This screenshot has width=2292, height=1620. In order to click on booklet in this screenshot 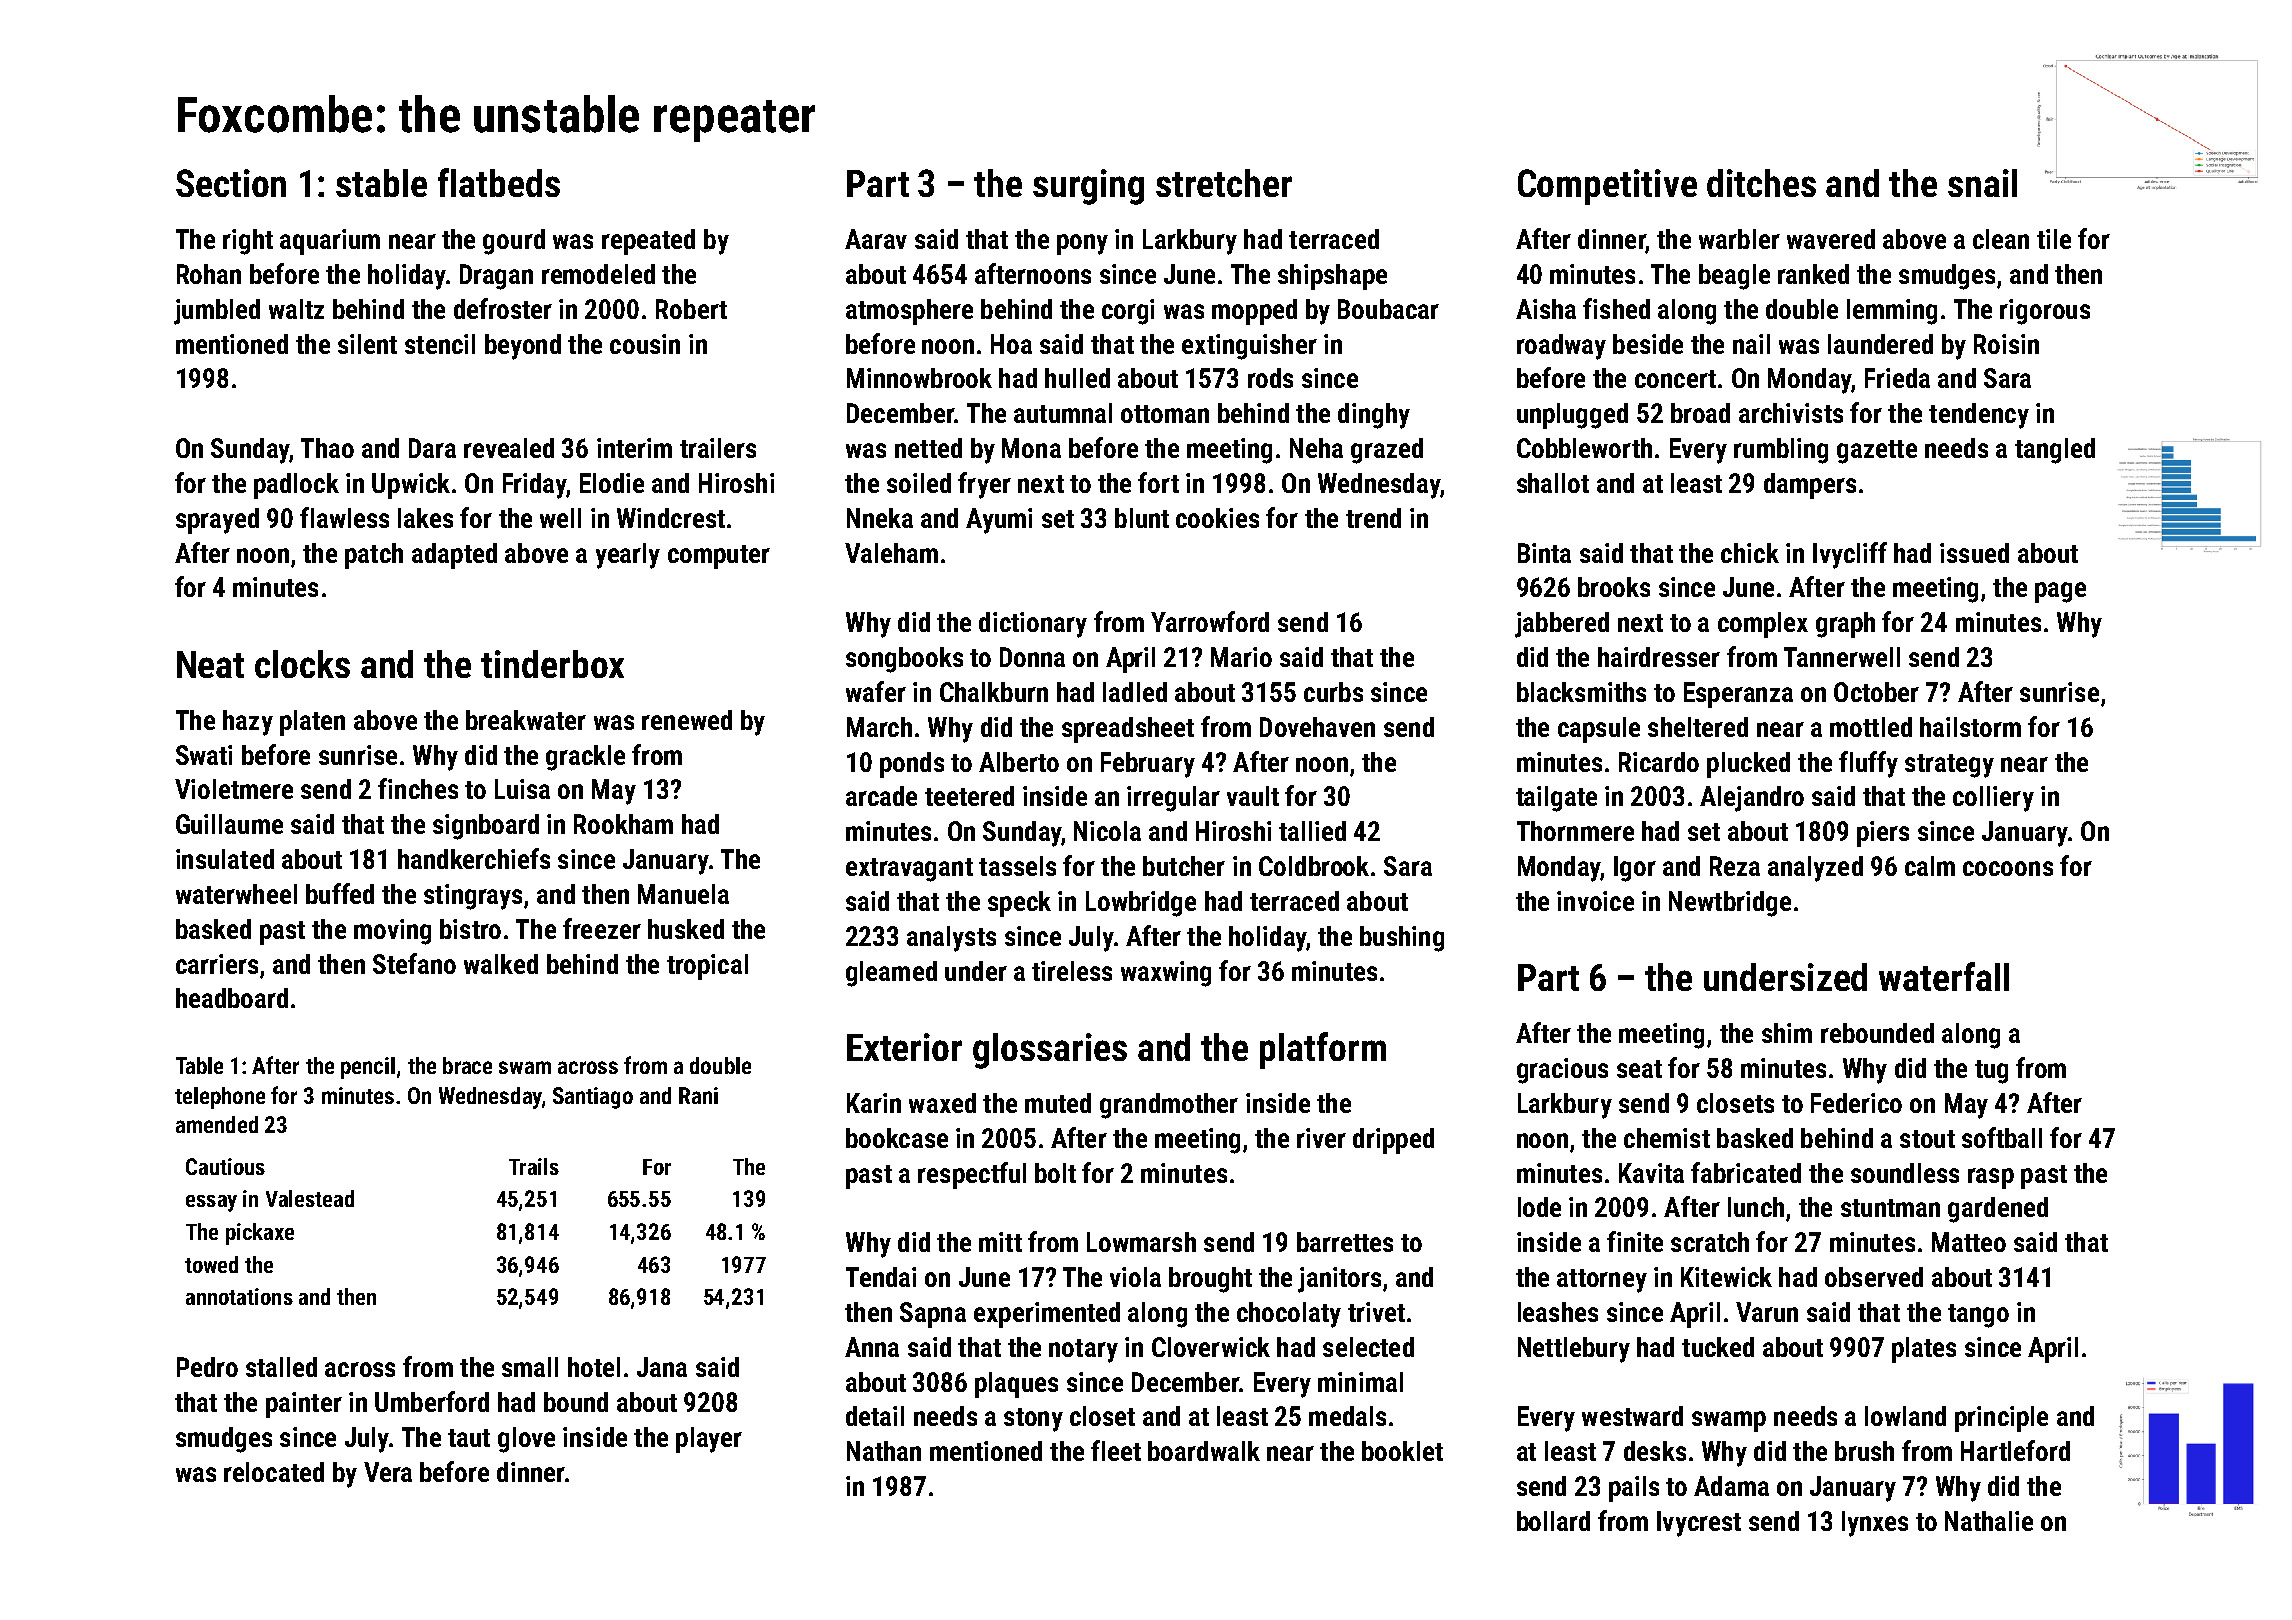, I will do `click(1402, 1451)`.
